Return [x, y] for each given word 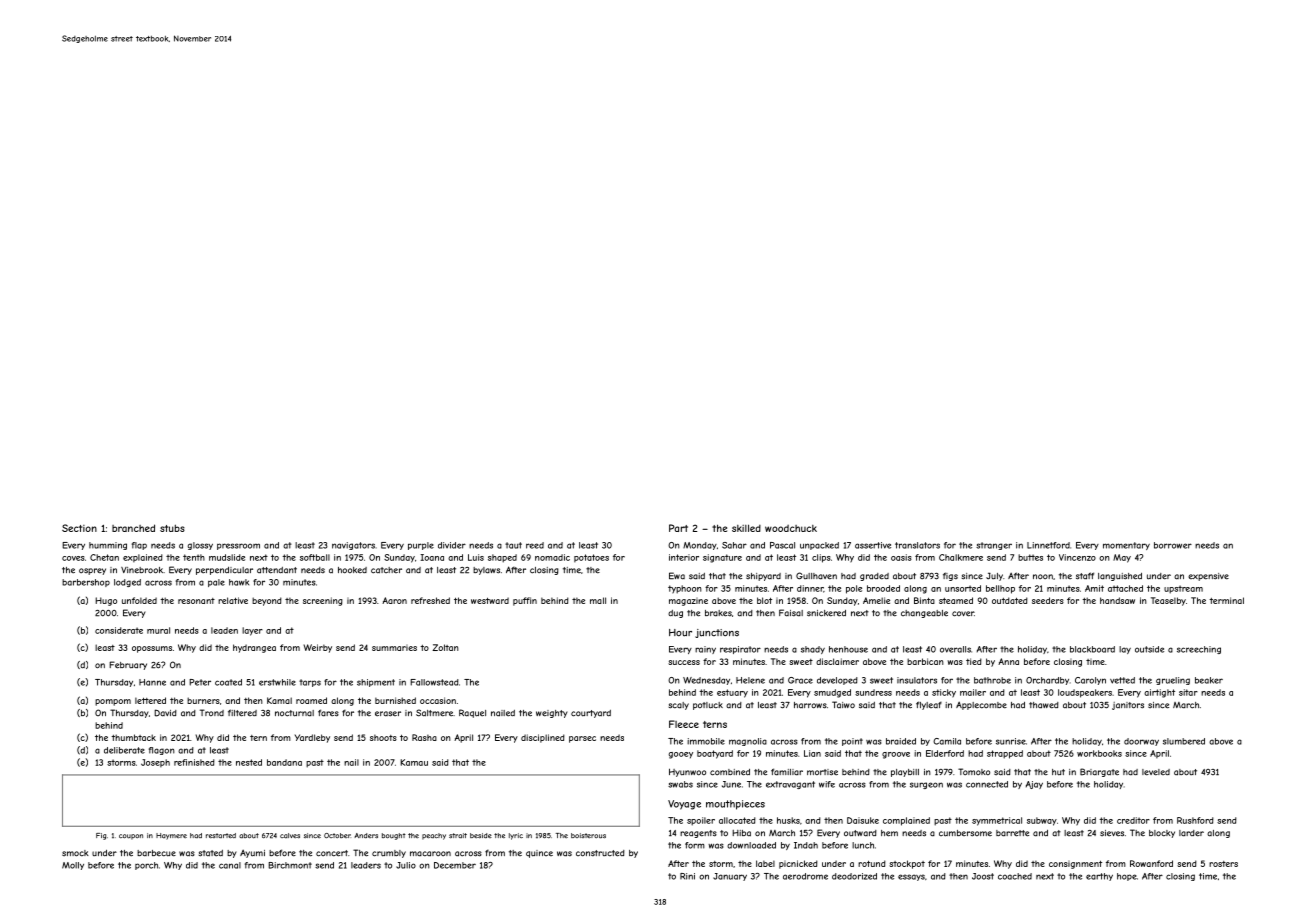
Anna [1008, 661]
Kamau [414, 762]
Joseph [155, 763]
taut [513, 545]
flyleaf [929, 705]
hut [1058, 772]
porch [146, 866]
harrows [810, 705]
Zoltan [445, 647]
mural [158, 630]
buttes [1030, 557]
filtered [242, 713]
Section [79, 528]
